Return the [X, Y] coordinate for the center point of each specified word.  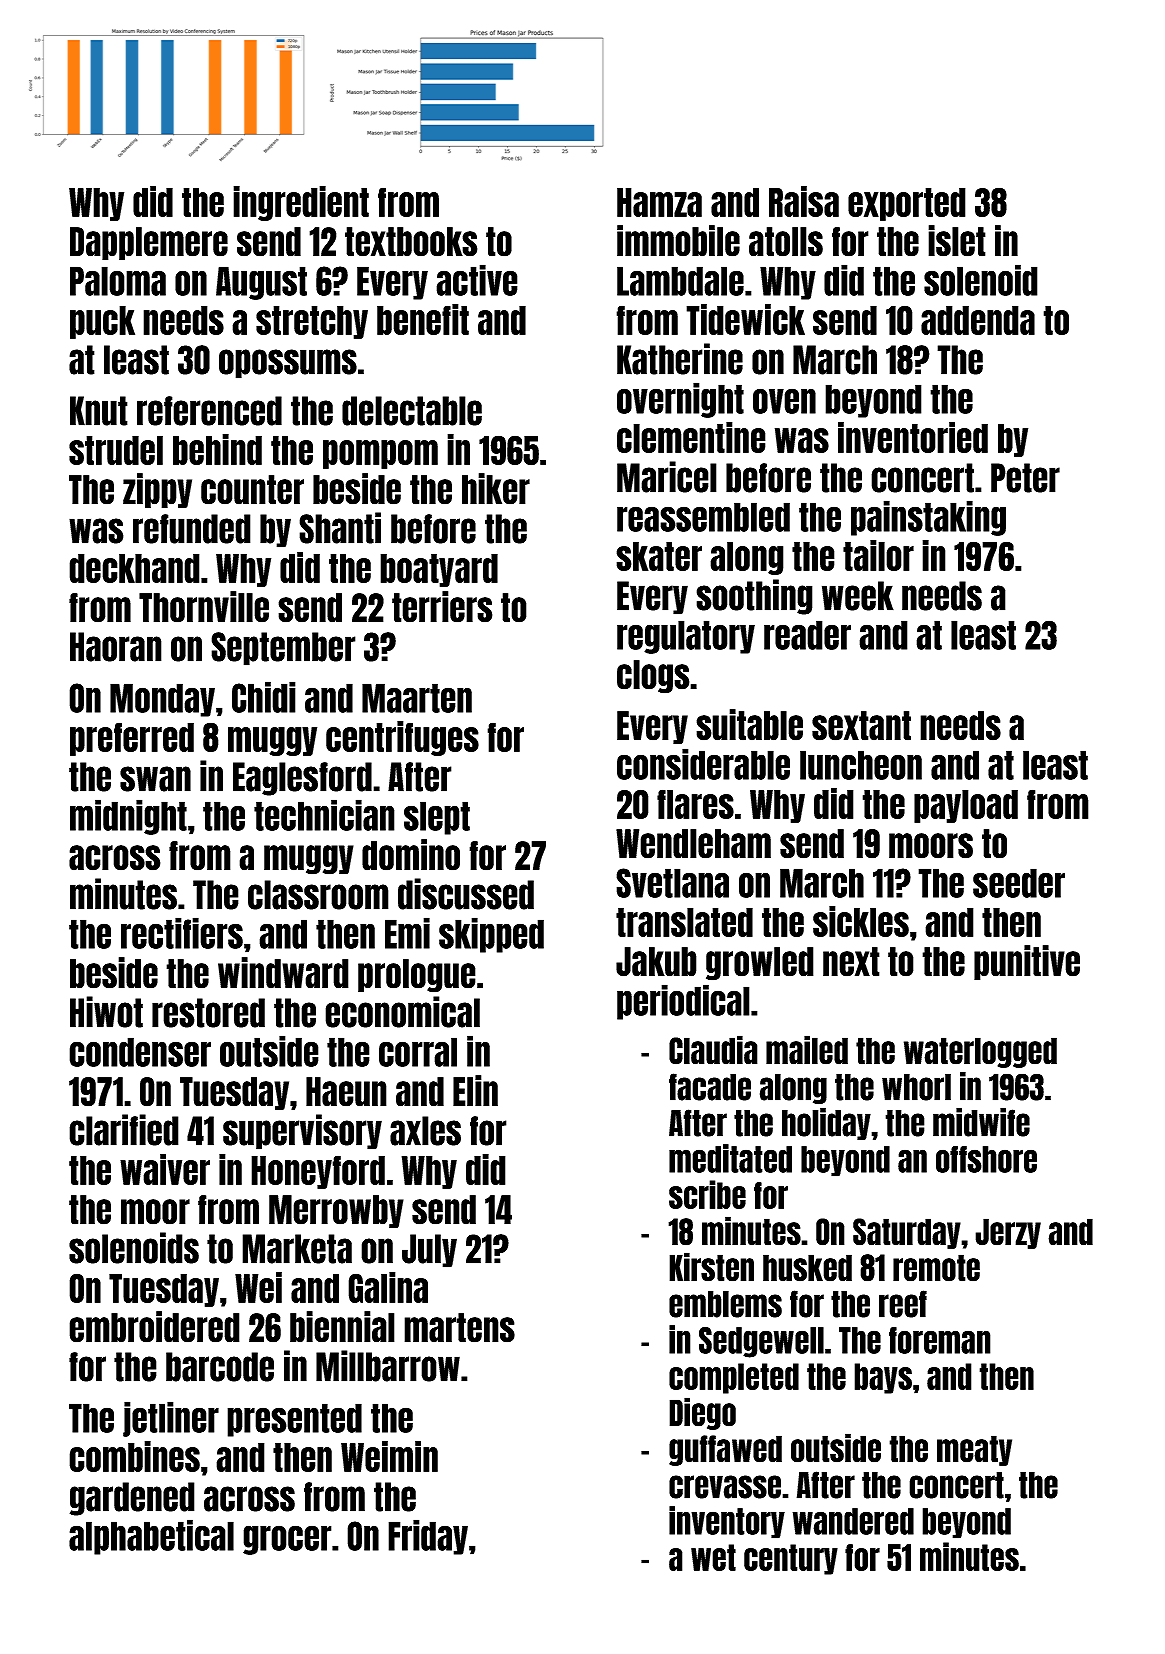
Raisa [804, 201]
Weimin [389, 1456]
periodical [683, 1002]
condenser [140, 1052]
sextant [861, 726]
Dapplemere [149, 243]
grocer [287, 1540]
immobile [678, 241]
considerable [703, 764]
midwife [981, 1122]
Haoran [116, 647]
